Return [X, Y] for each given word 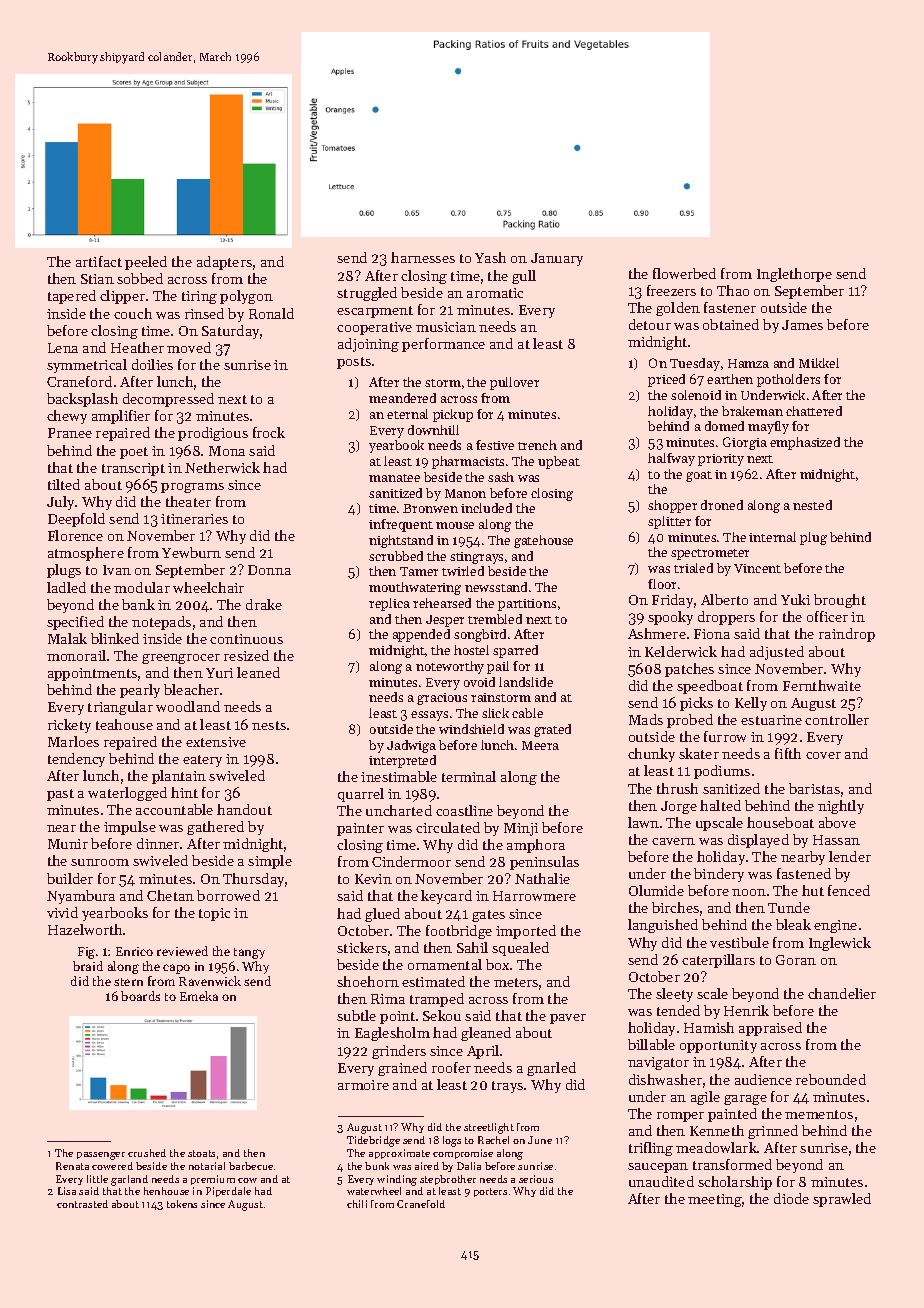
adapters [224, 263]
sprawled [842, 1200]
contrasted [82, 1204]
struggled [367, 294]
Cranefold [421, 1204]
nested [812, 505]
